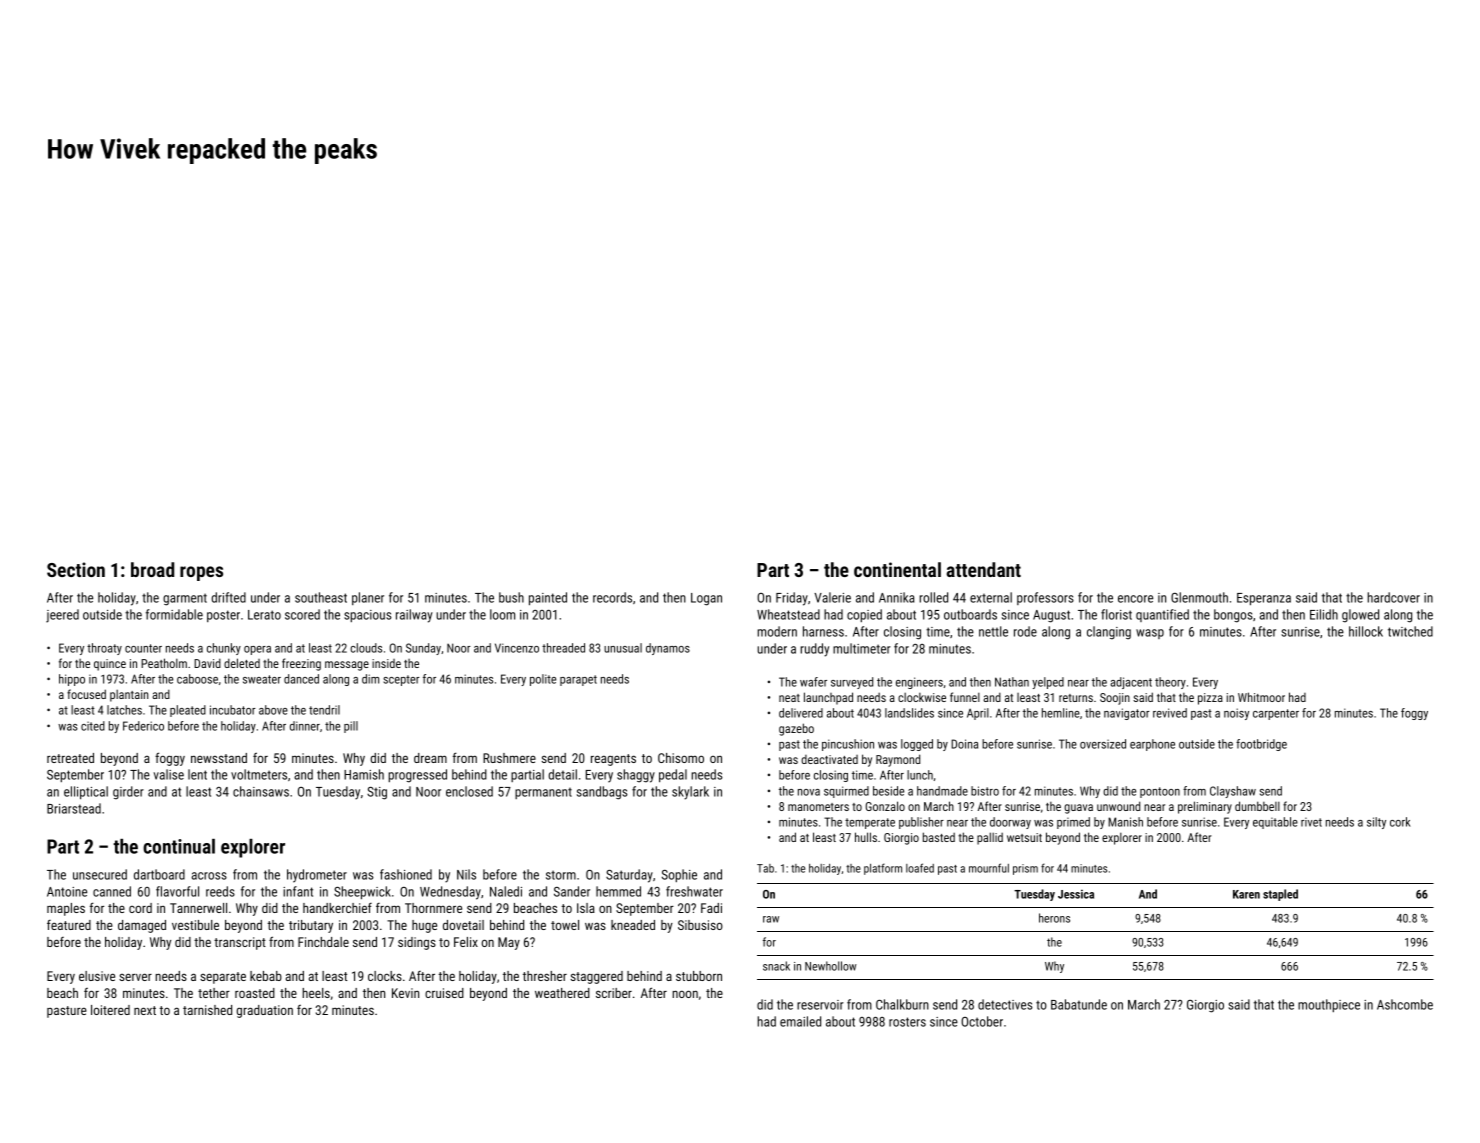  What do you see at coordinates (681, 758) in the image?
I see `Chisomo` at bounding box center [681, 758].
